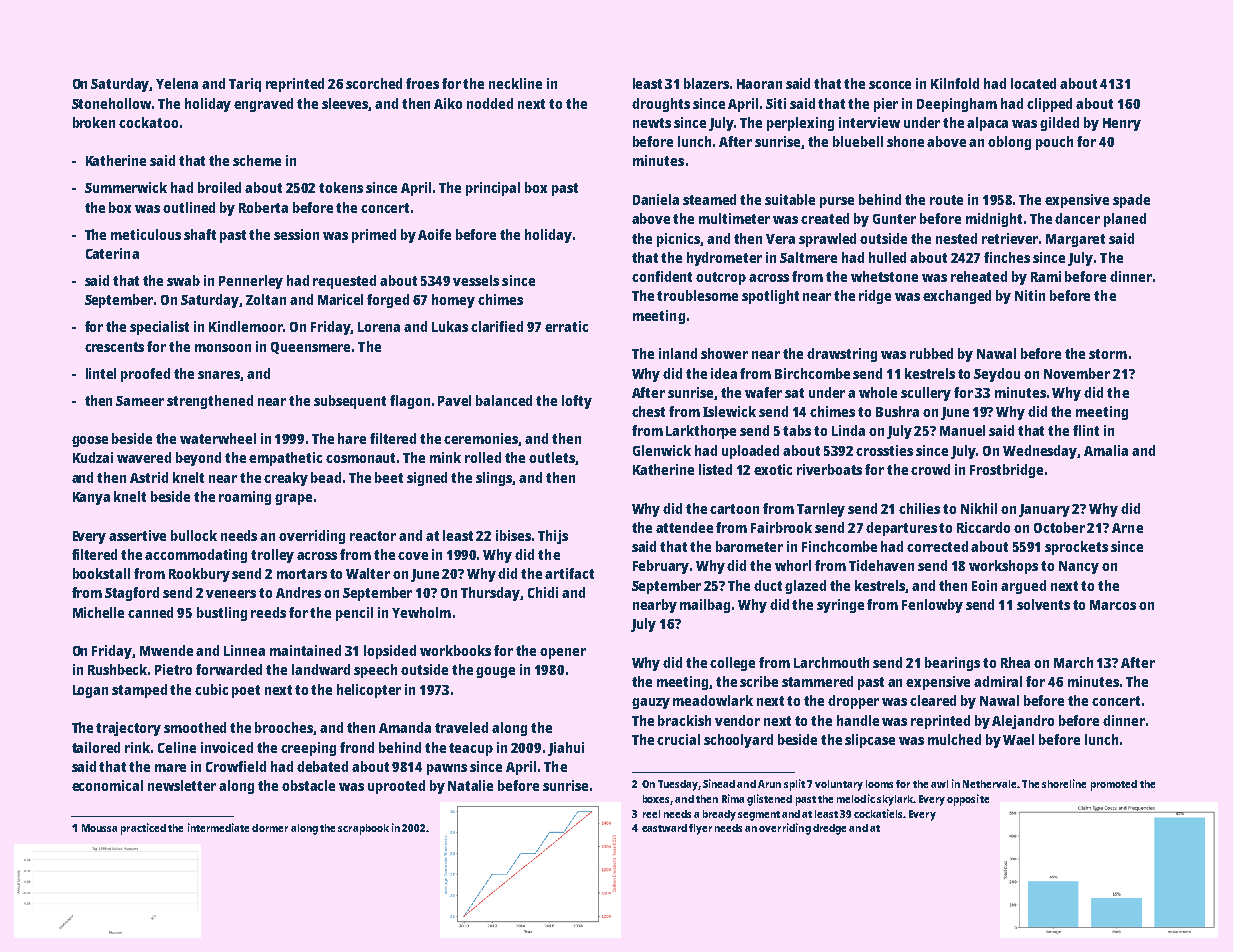 The height and width of the document is (952, 1233). Describe the element at coordinates (840, 606) in the document. I see `syringe` at that location.
